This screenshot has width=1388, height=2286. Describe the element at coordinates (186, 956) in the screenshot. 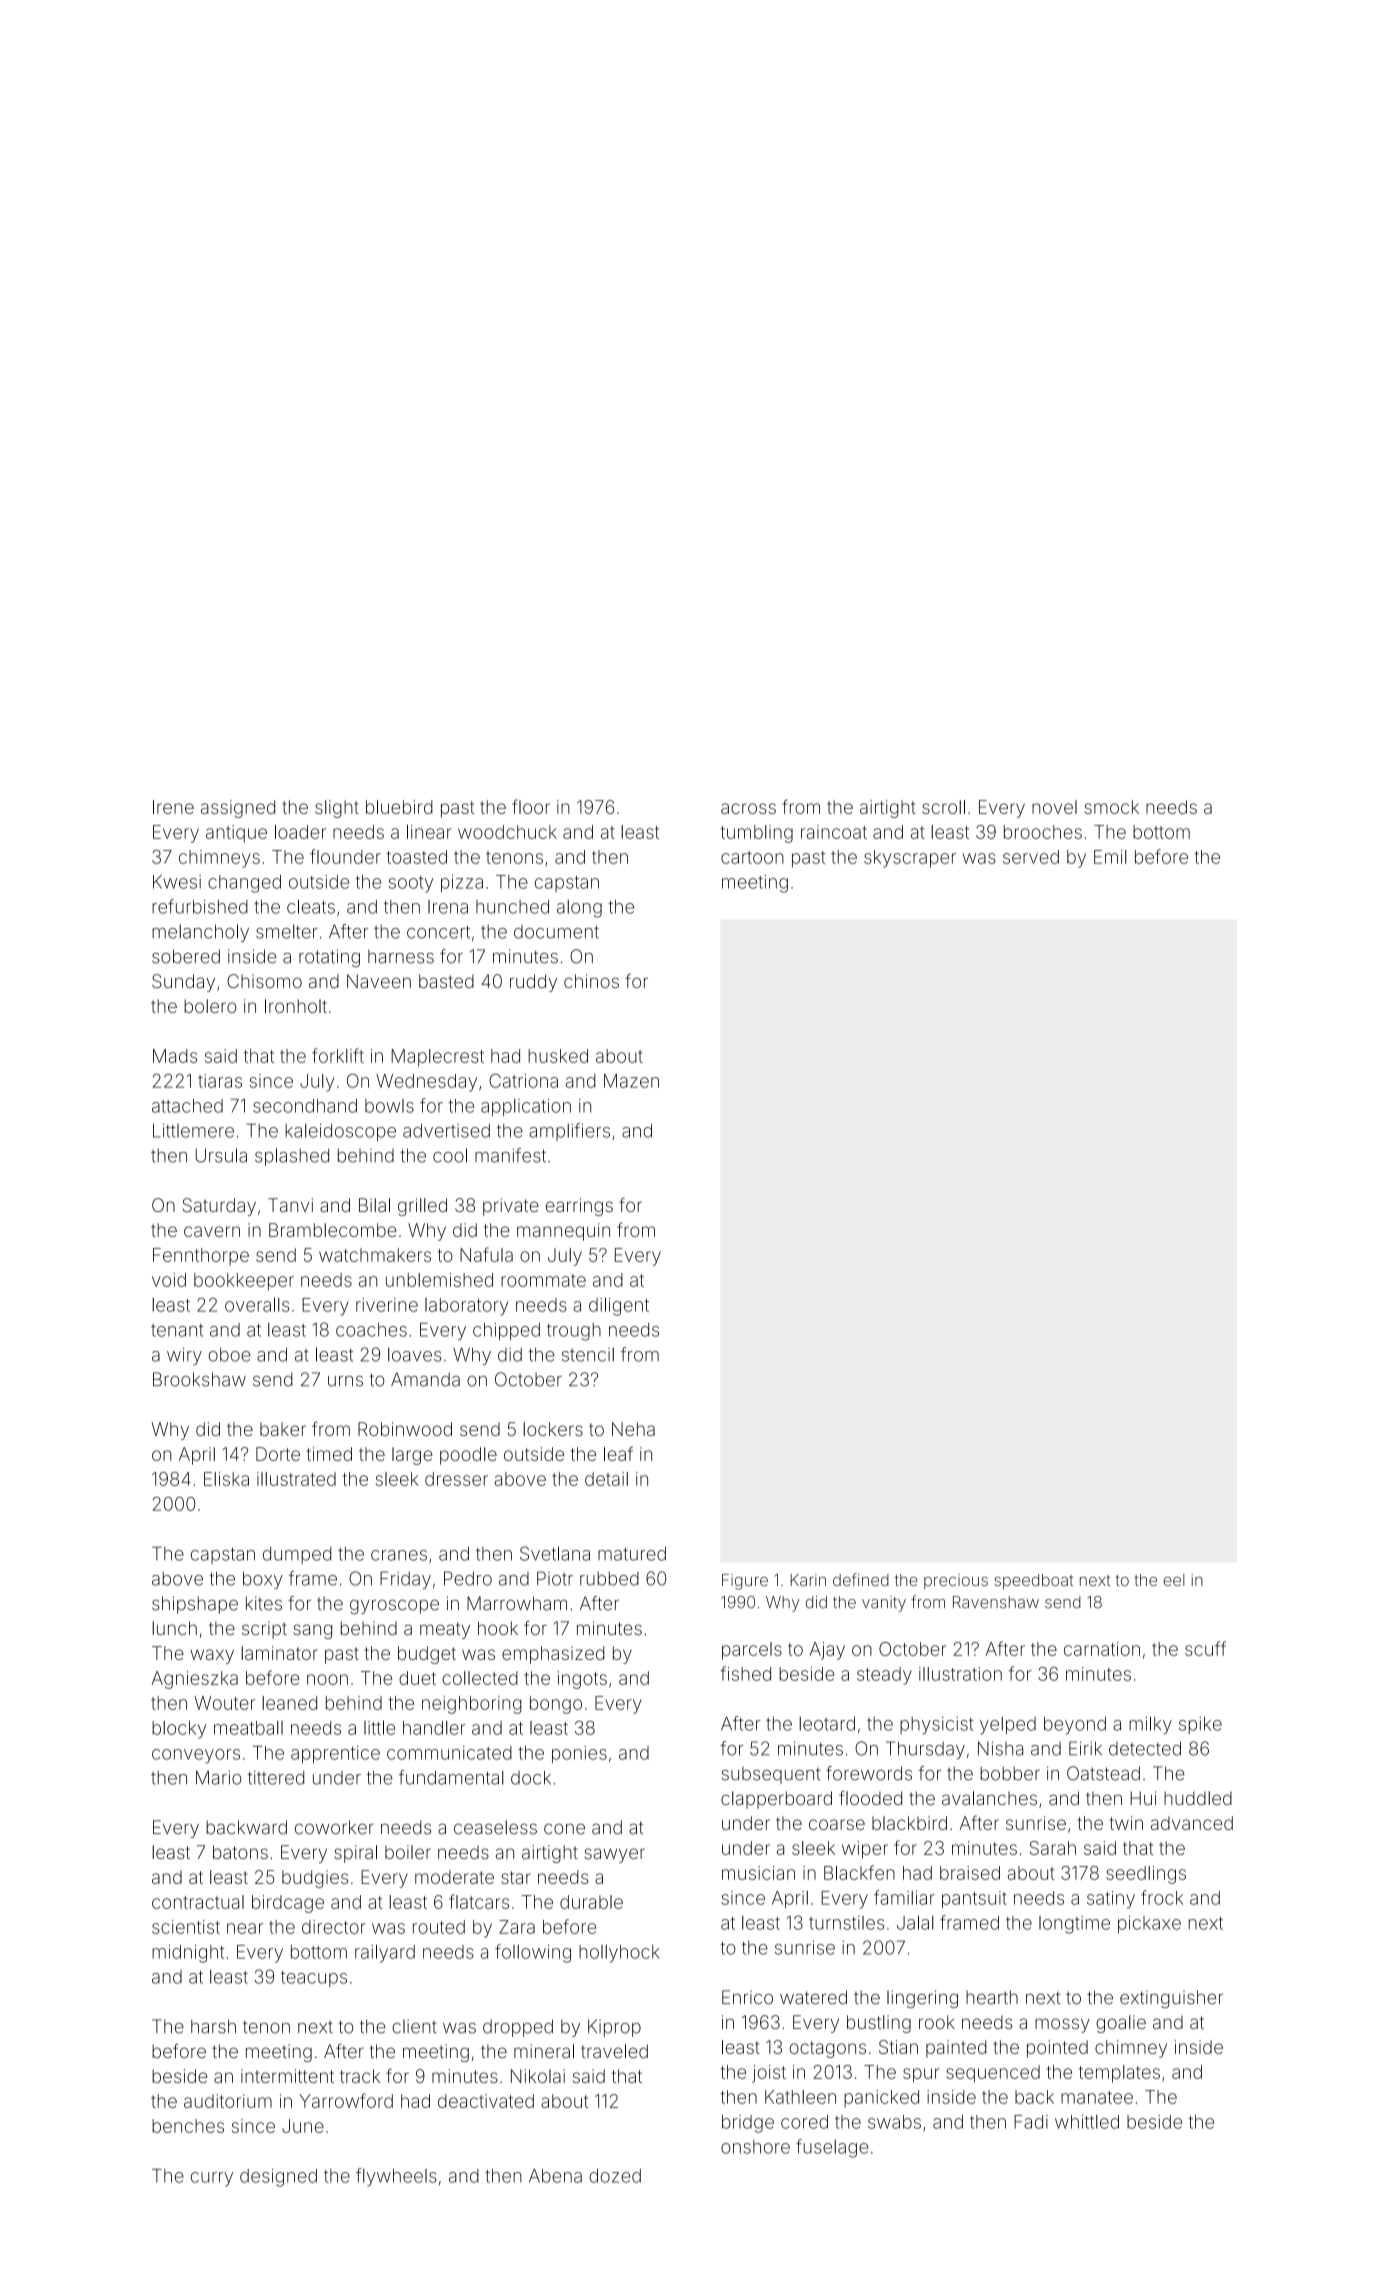

I see `sobered` at that location.
